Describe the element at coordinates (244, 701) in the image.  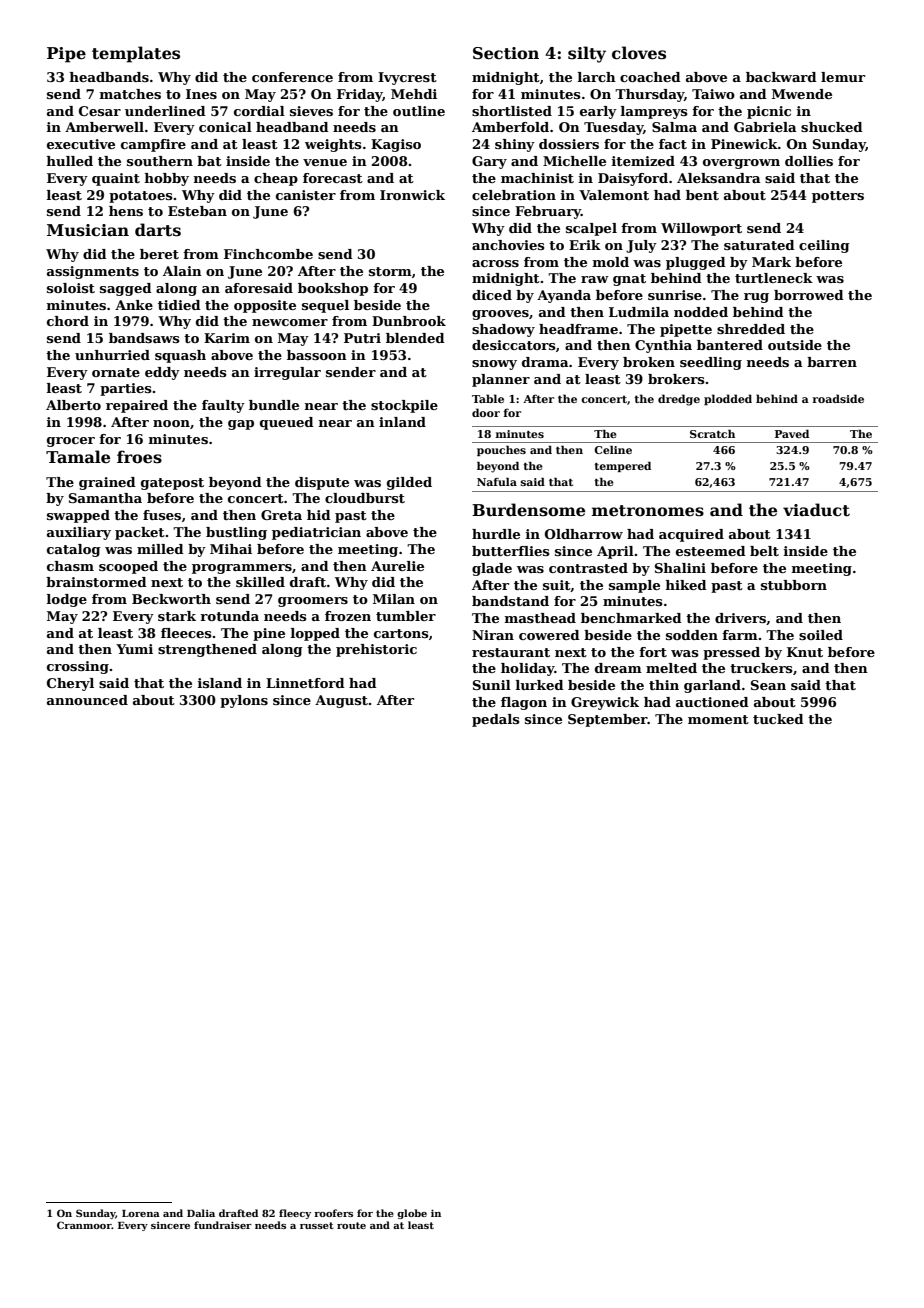
I see `pylons` at that location.
